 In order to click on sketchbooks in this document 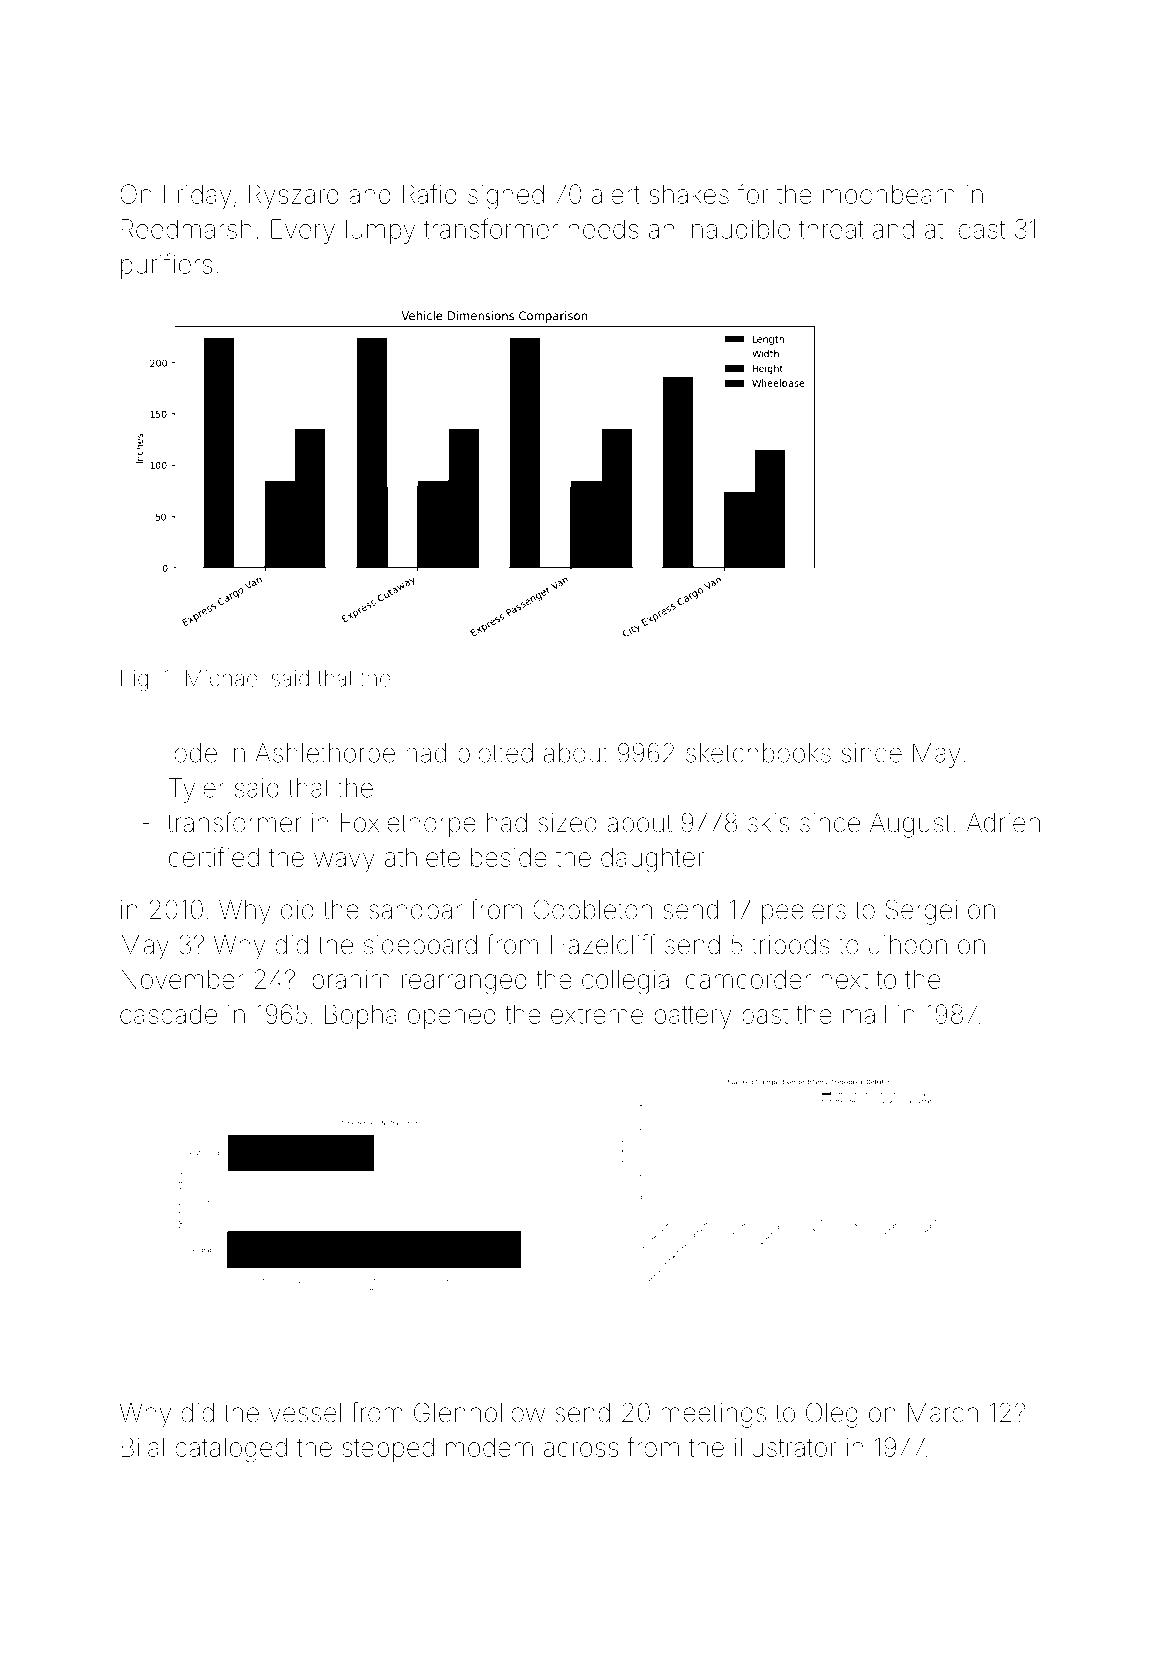, I will do `click(758, 753)`.
